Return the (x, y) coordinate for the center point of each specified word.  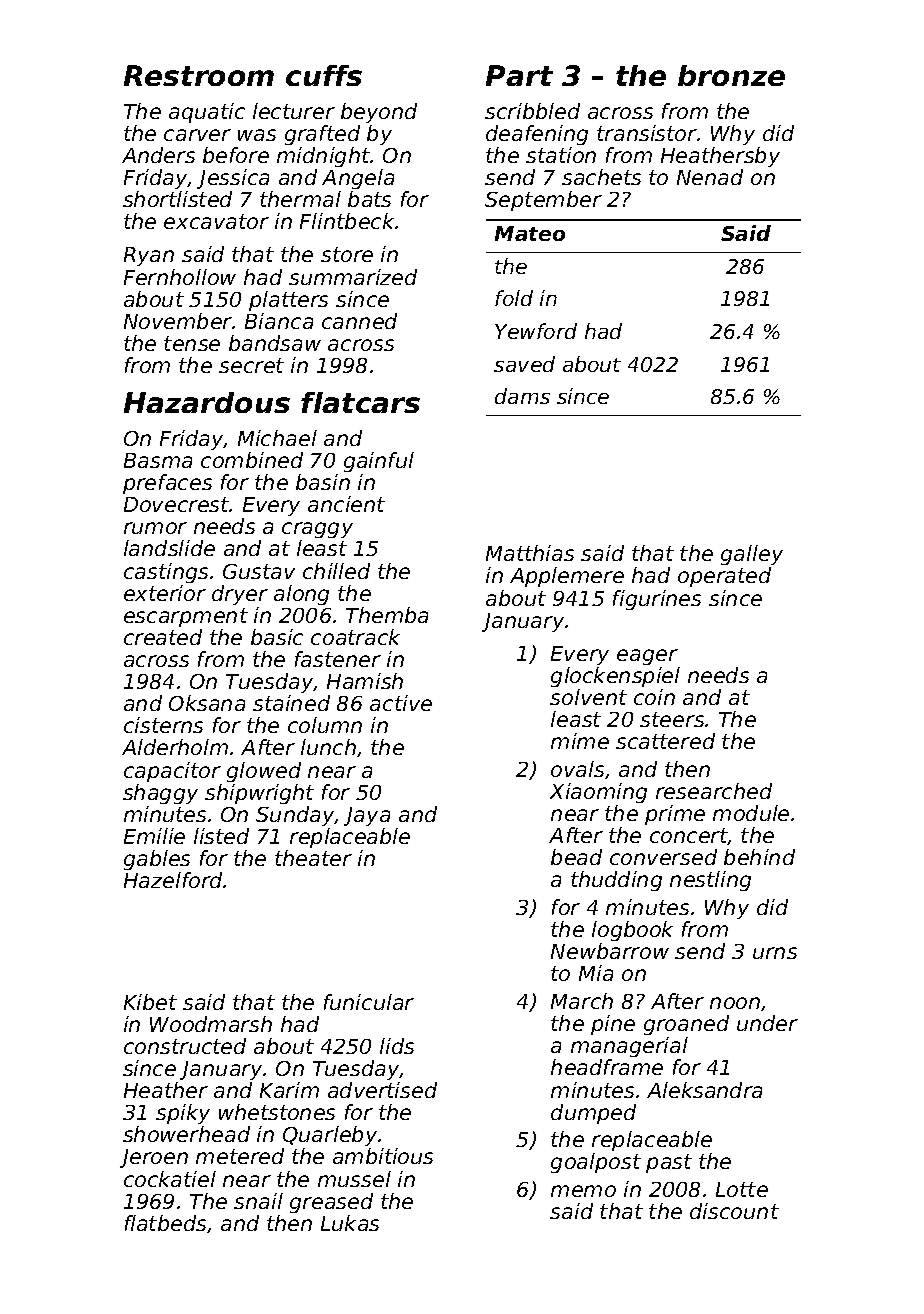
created (163, 637)
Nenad (710, 177)
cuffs (324, 75)
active (401, 703)
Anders (158, 155)
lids (397, 1046)
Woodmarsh (211, 1024)
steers (672, 719)
